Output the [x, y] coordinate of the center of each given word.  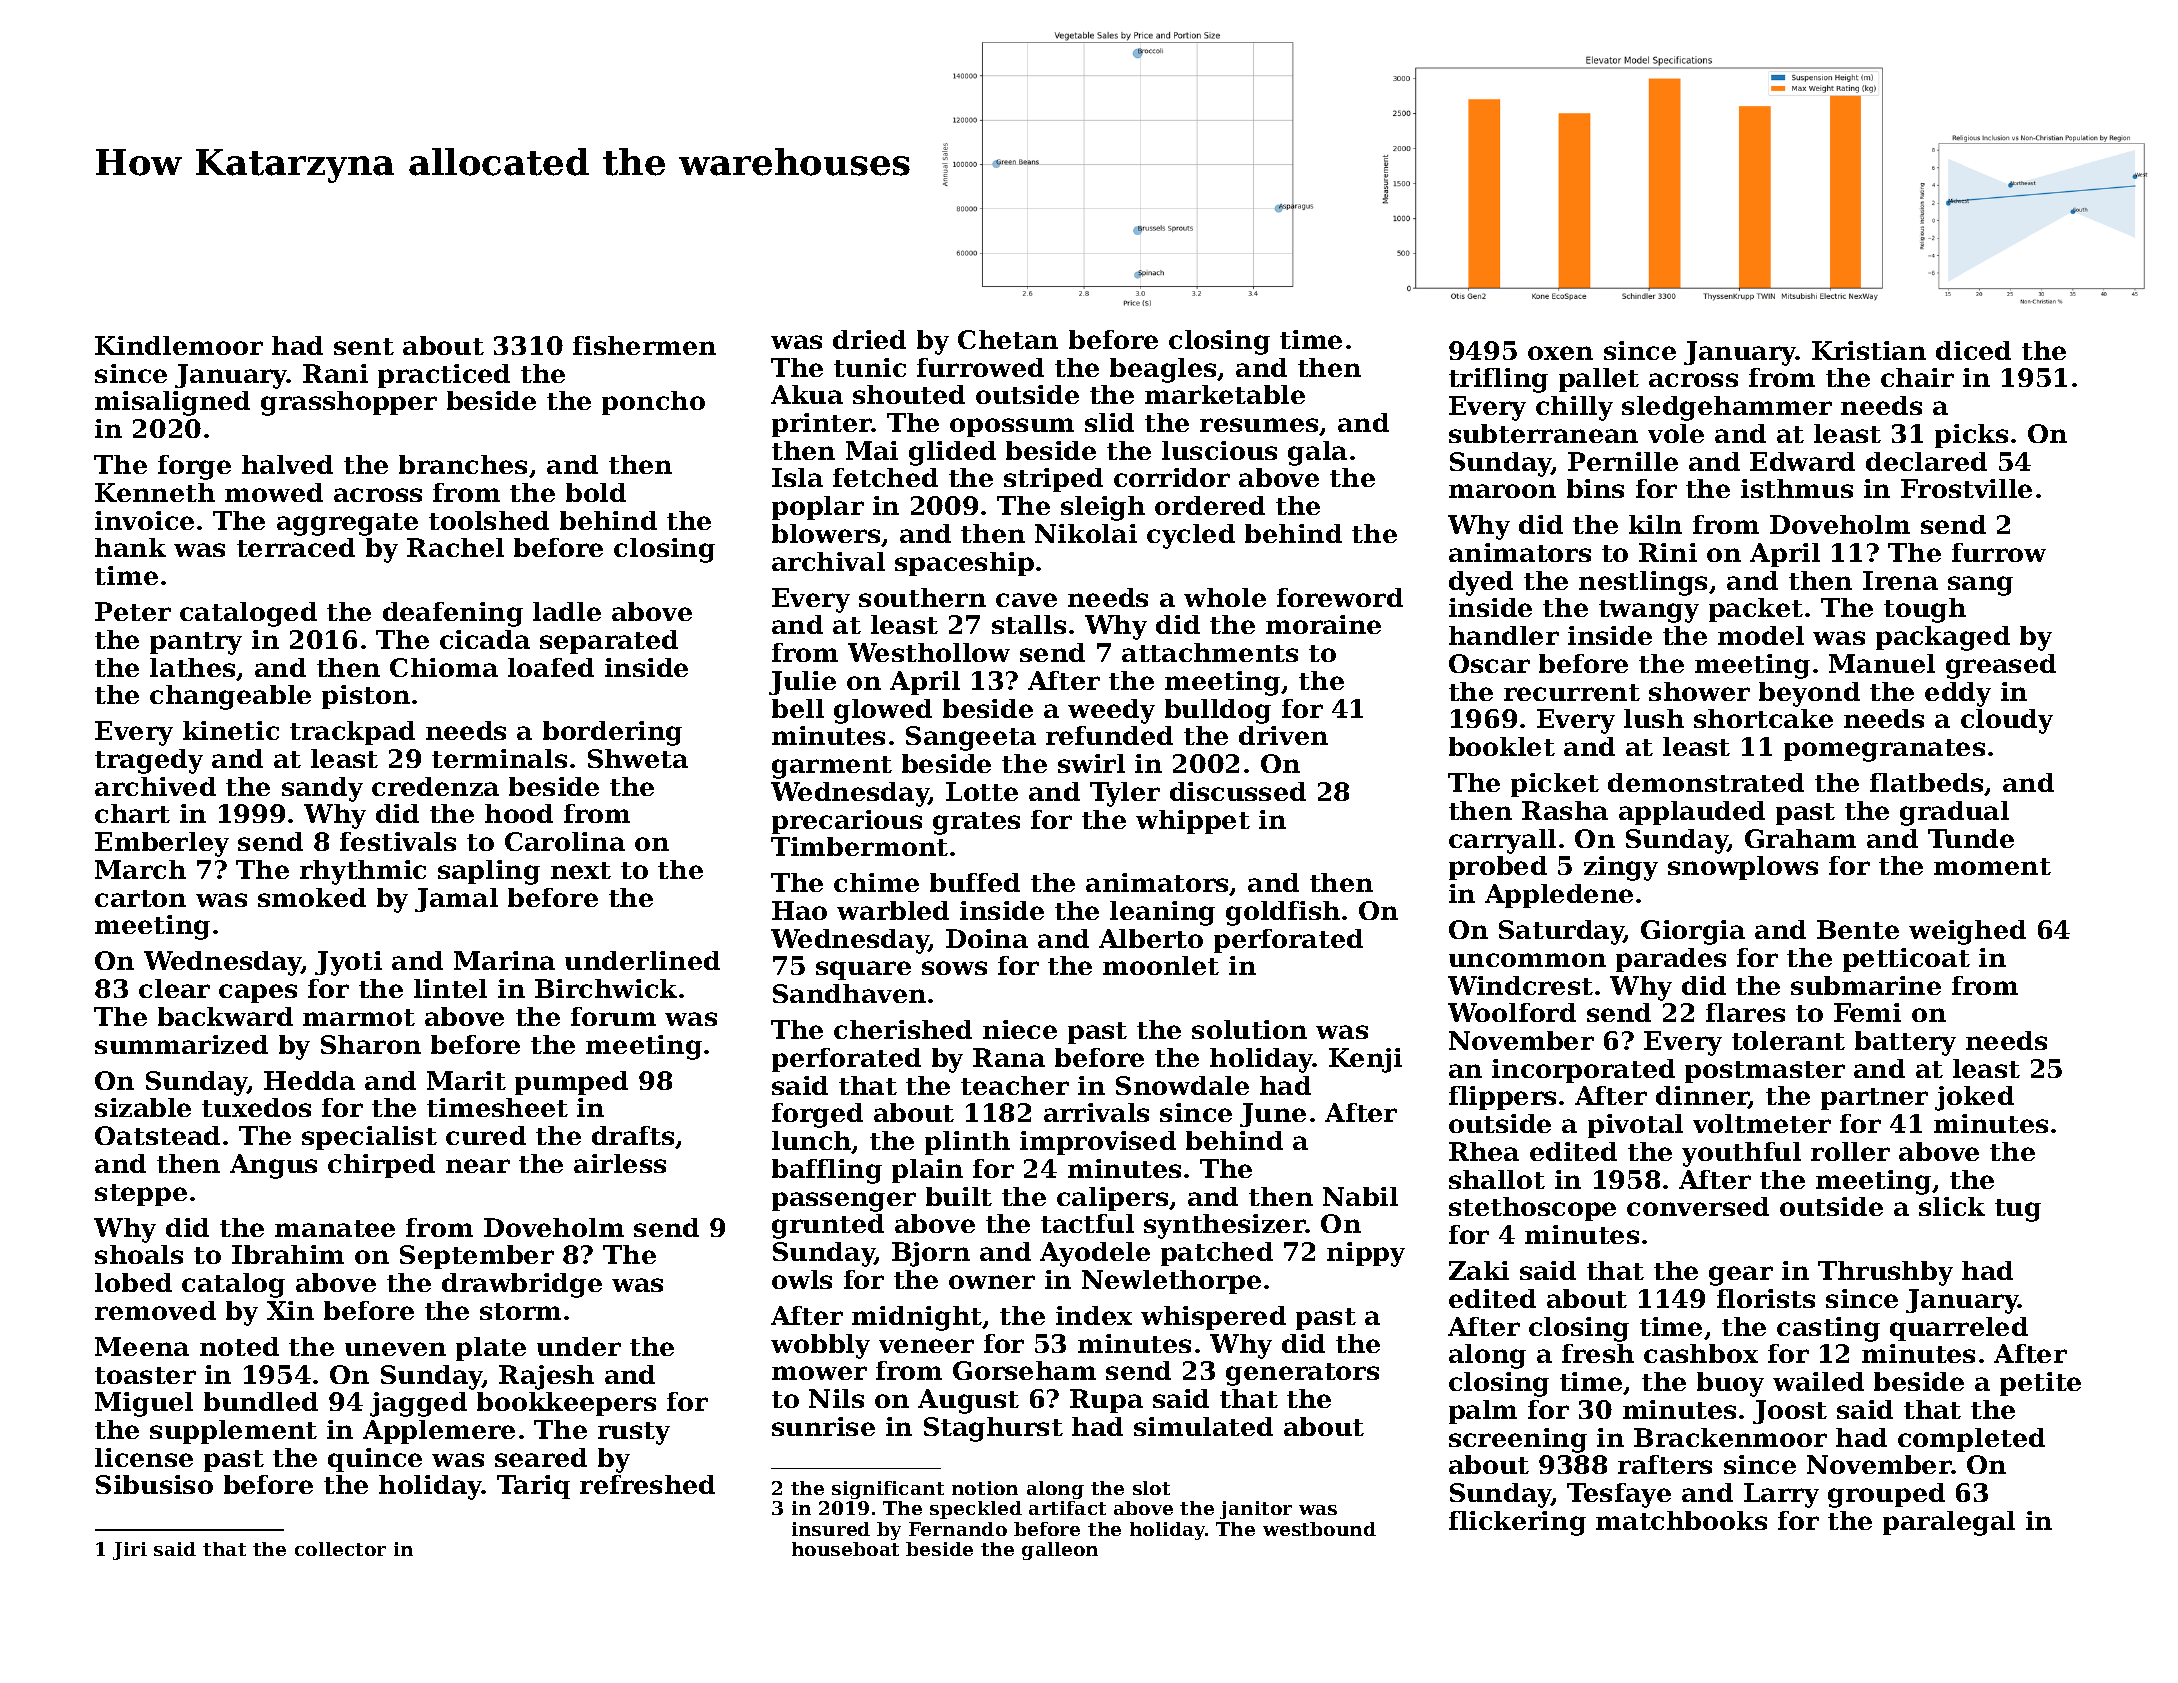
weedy [1111, 711]
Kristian [1869, 350]
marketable [1225, 394]
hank [130, 547]
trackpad [352, 733]
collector [340, 1549]
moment [1992, 866]
